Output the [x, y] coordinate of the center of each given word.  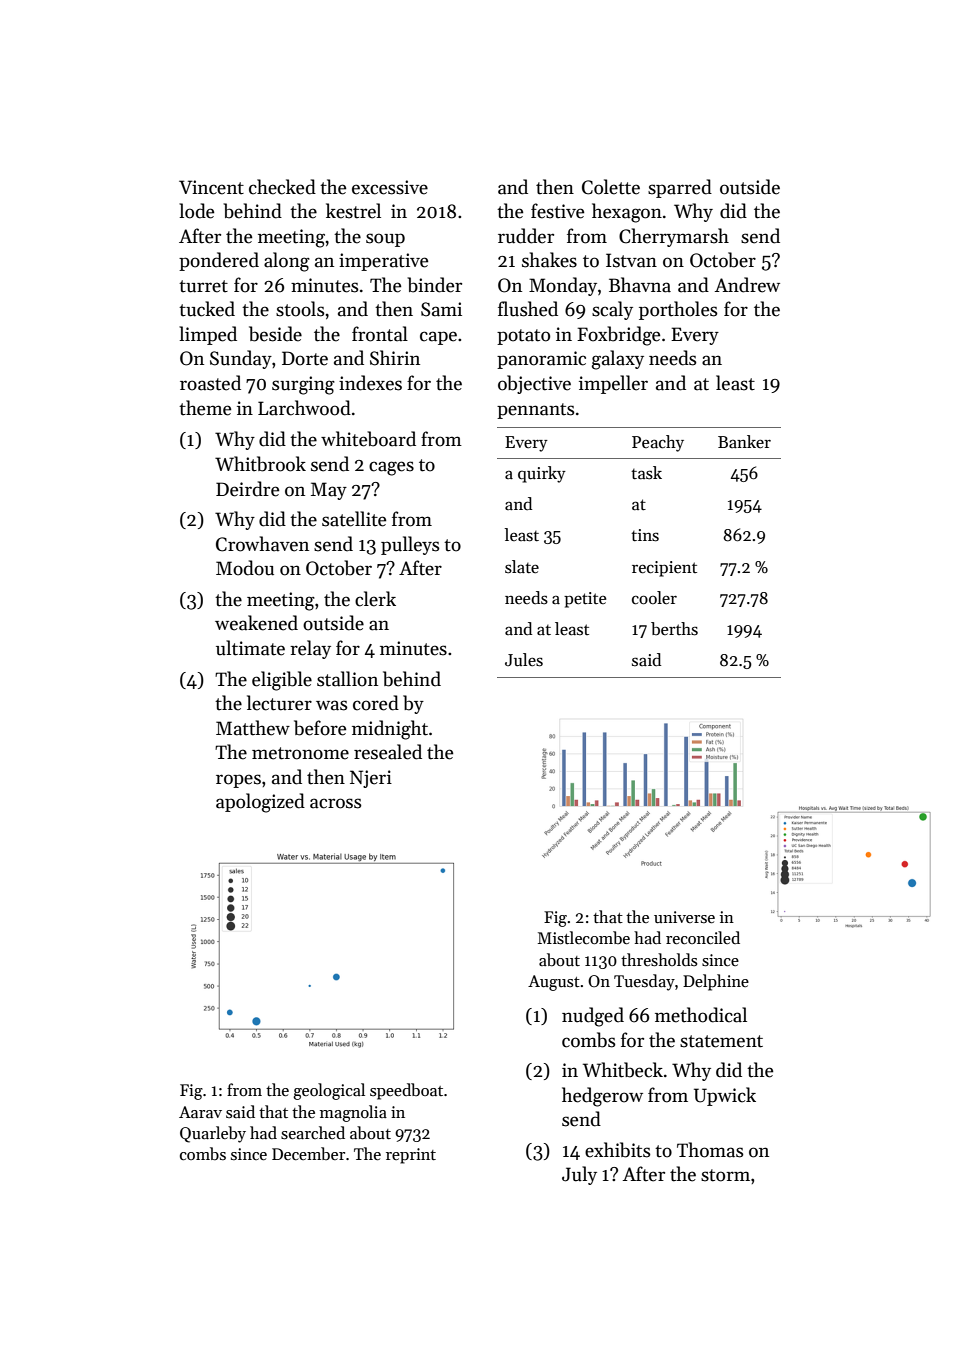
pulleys [410, 545]
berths [674, 629]
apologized [260, 803]
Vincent [211, 187]
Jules [524, 660]
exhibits [617, 1150]
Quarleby [213, 1134]
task [646, 473]
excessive [390, 187]
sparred [680, 188]
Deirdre [247, 489]
